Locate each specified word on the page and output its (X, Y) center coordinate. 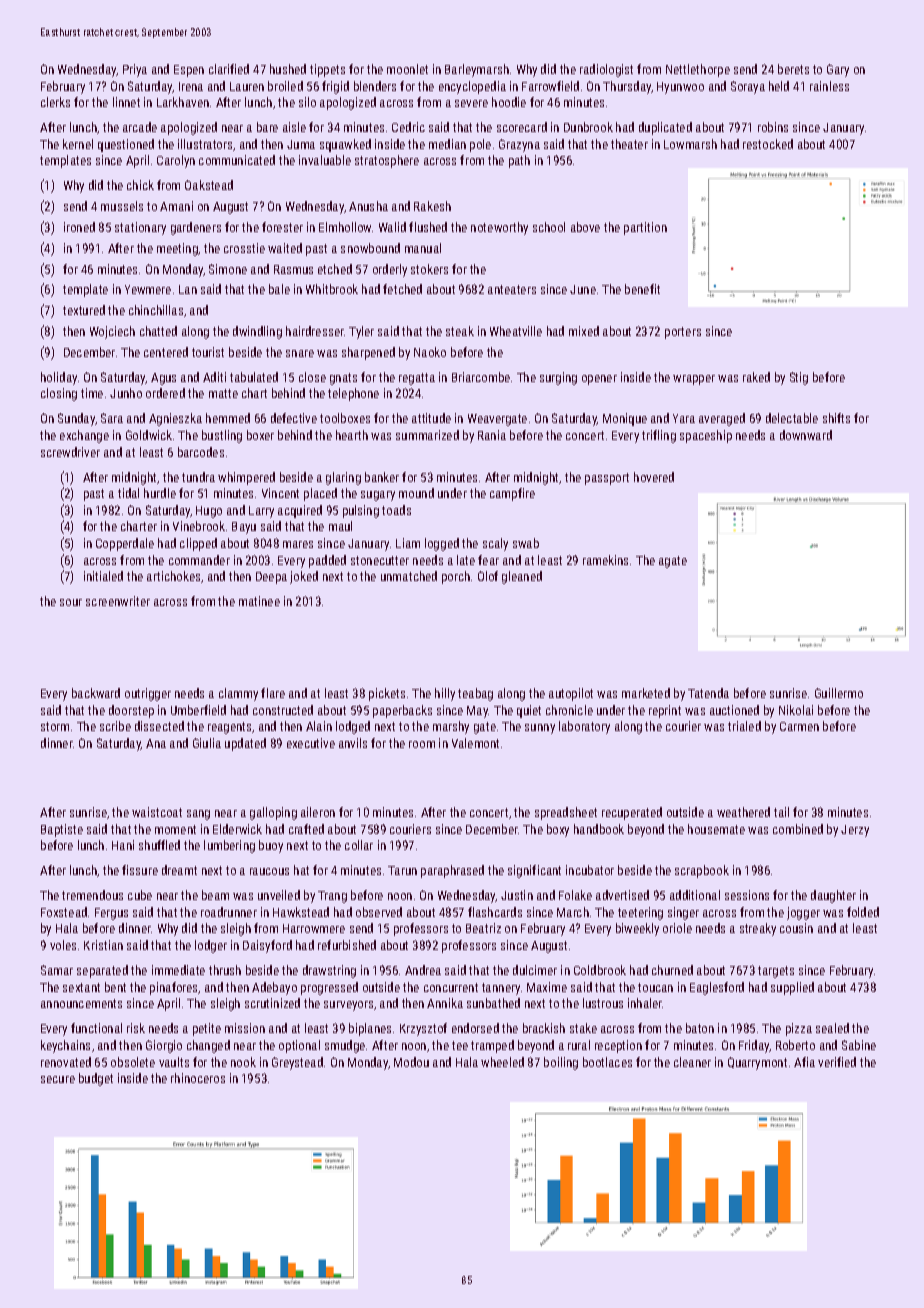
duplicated (665, 128)
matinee (259, 601)
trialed (744, 726)
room (422, 744)
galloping (273, 813)
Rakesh (432, 206)
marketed (646, 693)
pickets (387, 694)
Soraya (748, 87)
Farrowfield (550, 86)
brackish (544, 1028)
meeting (177, 249)
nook (243, 1062)
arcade (140, 127)
